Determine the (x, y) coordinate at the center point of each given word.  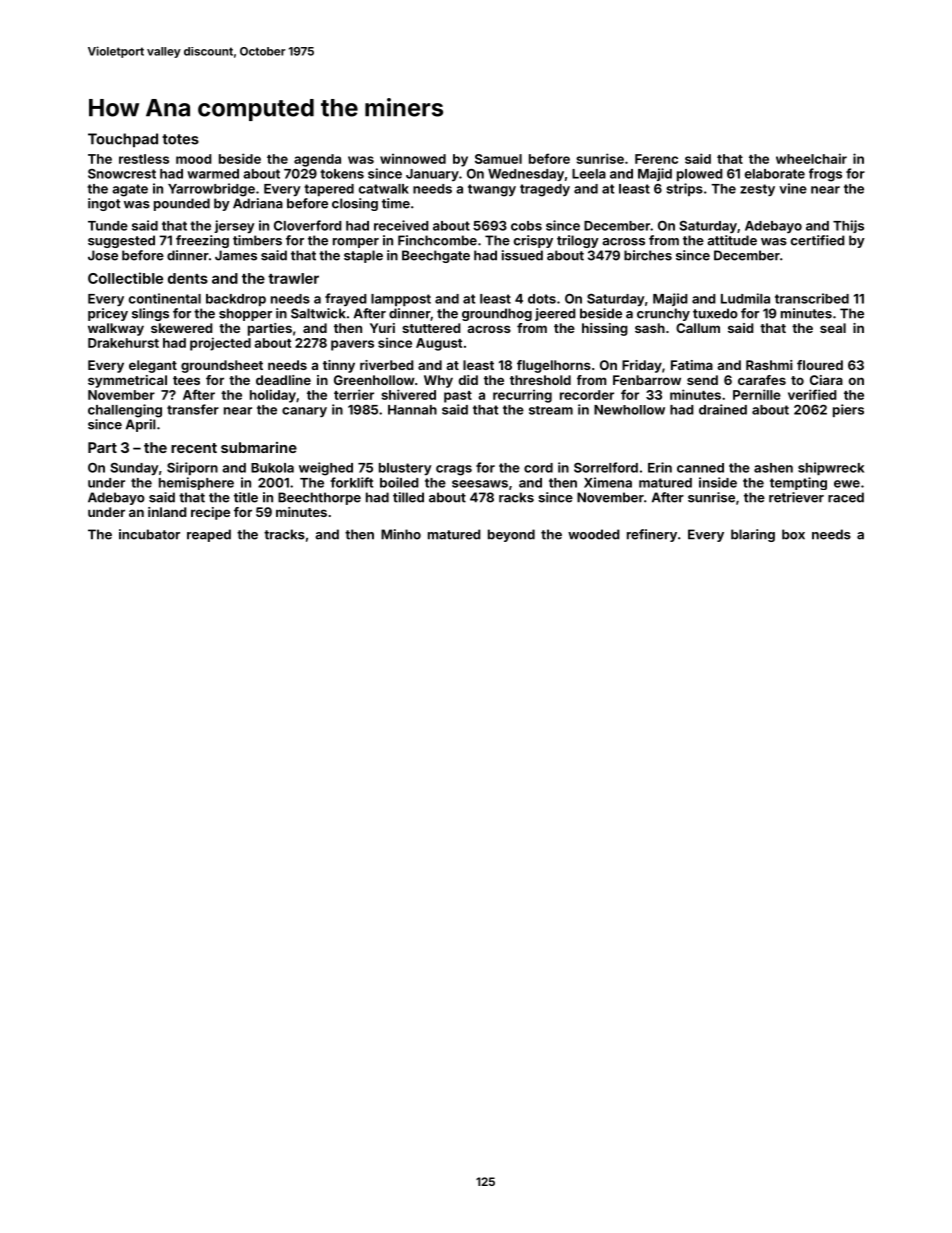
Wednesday (526, 175)
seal (833, 328)
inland (167, 512)
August (439, 344)
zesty (757, 190)
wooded (594, 534)
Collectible (125, 278)
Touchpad (123, 140)
